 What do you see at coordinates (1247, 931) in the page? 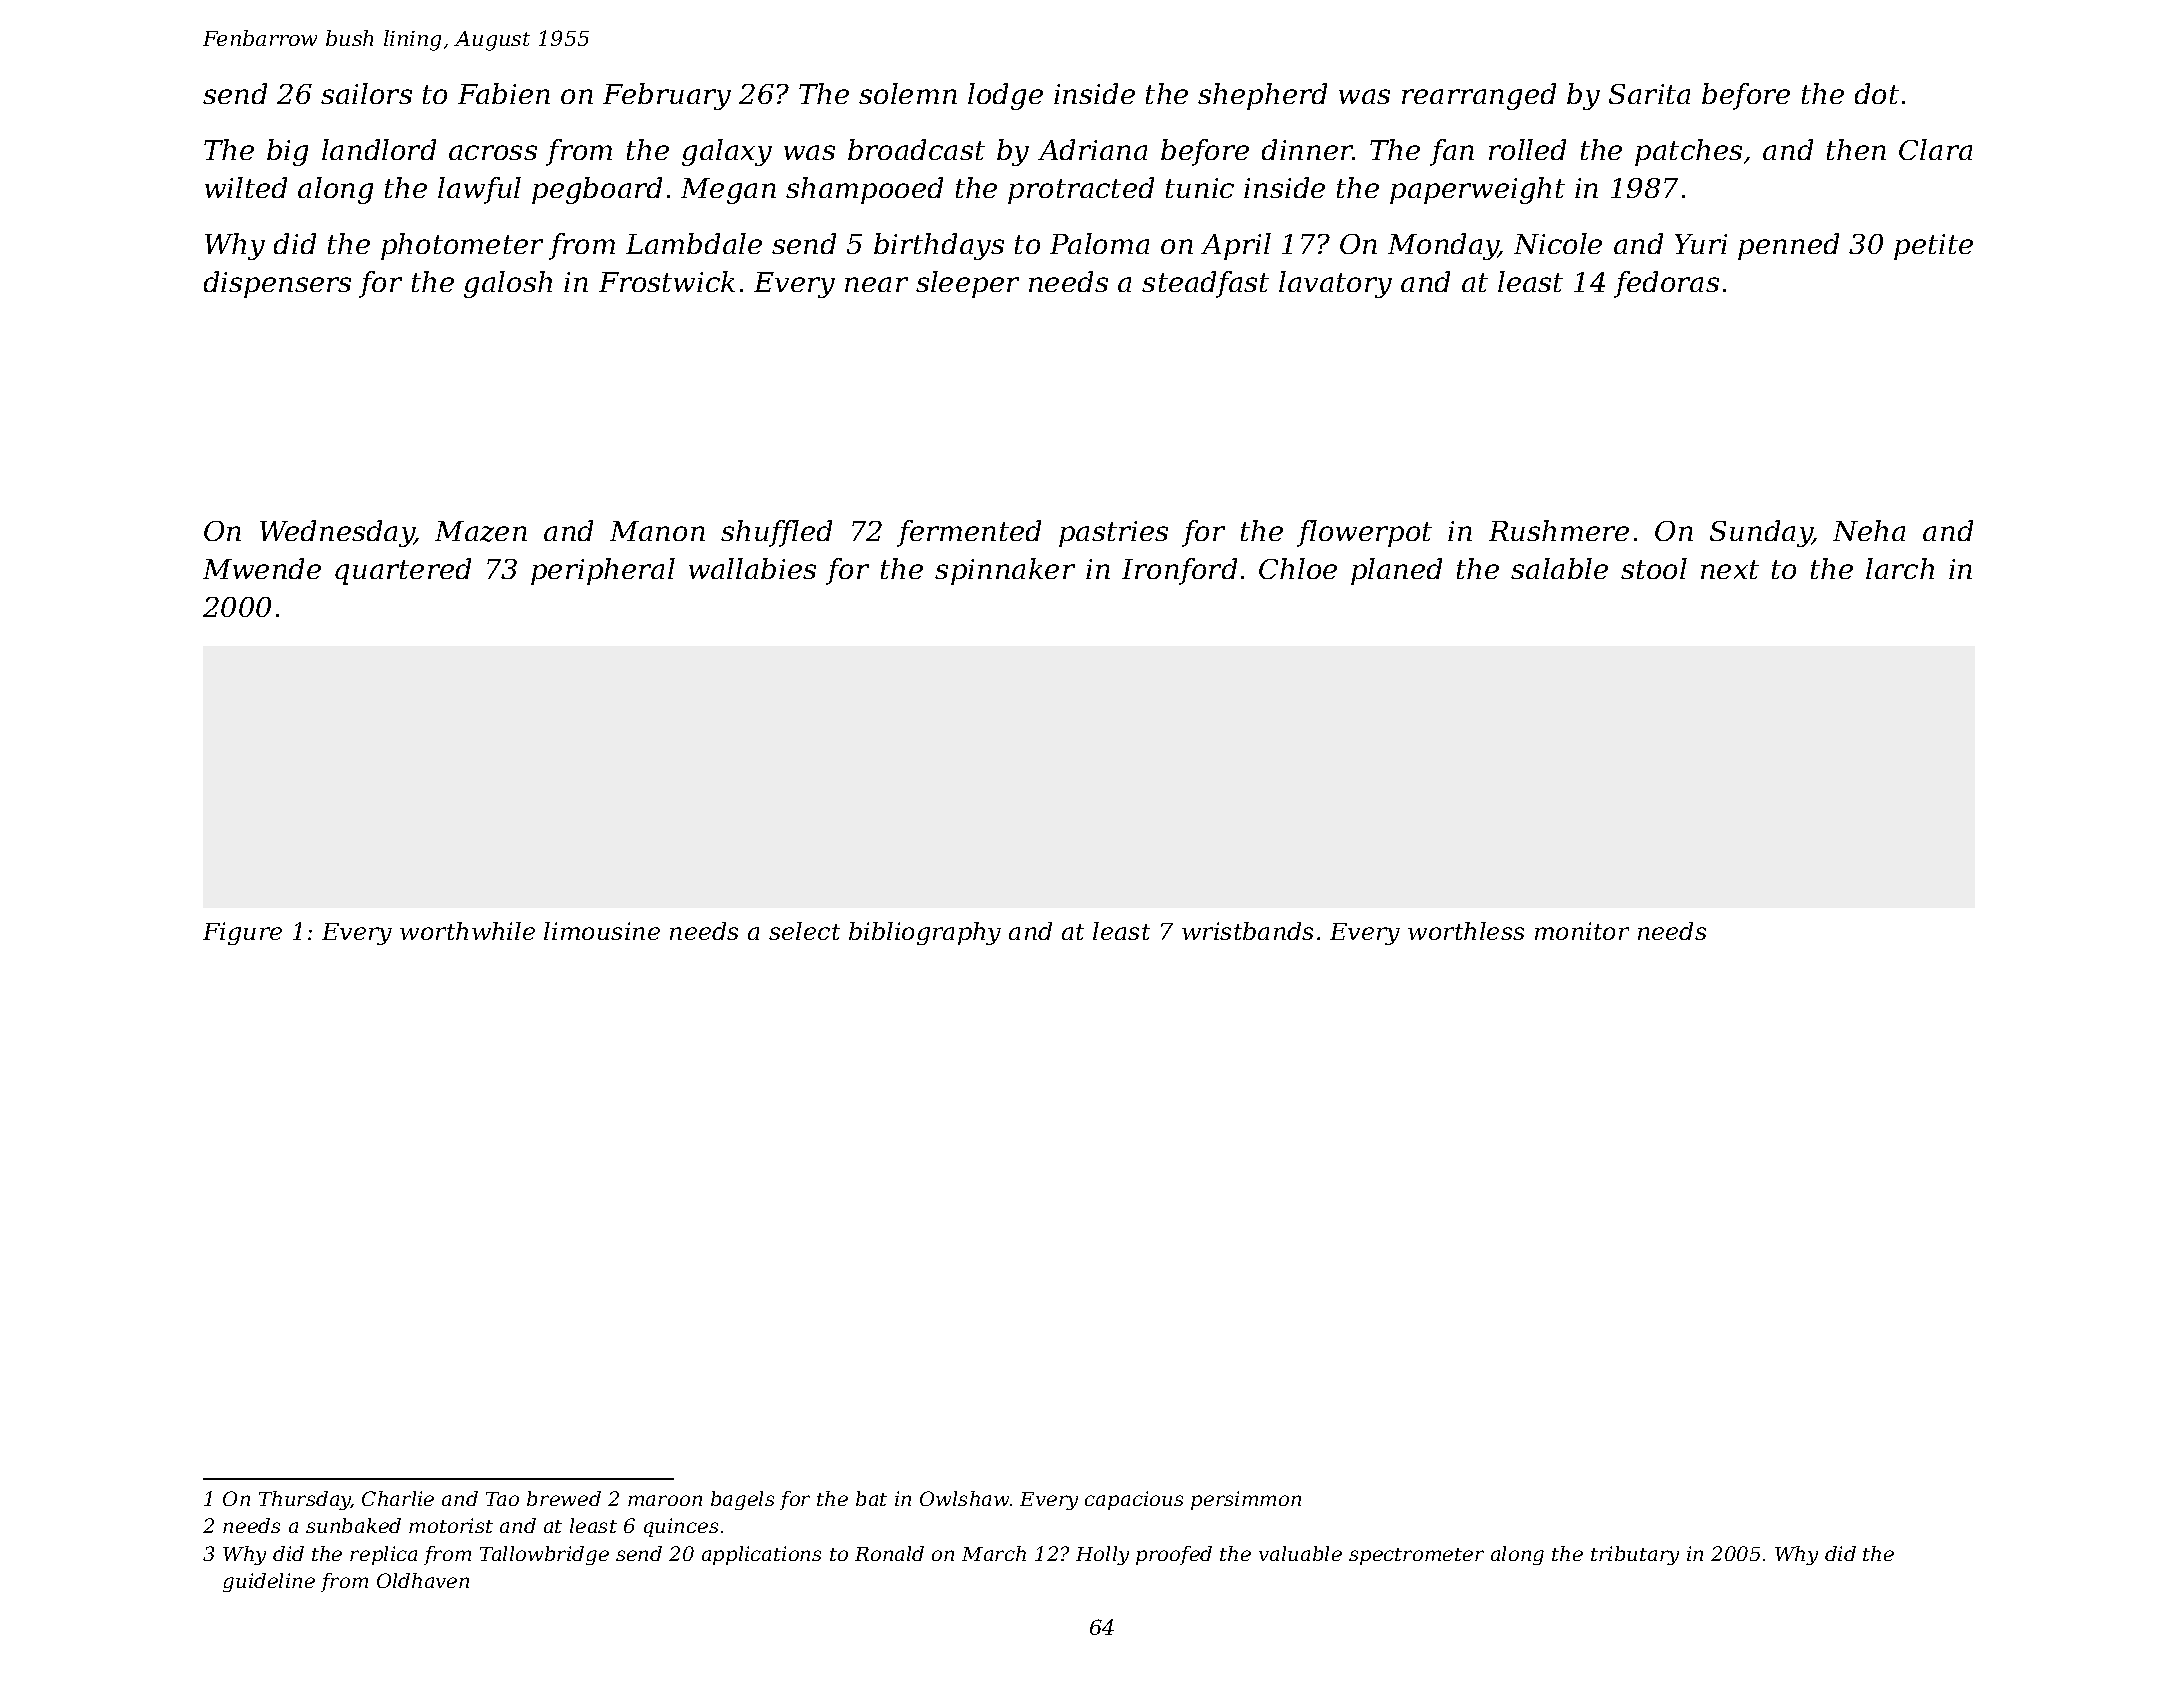
I see `wristbands` at bounding box center [1247, 931].
